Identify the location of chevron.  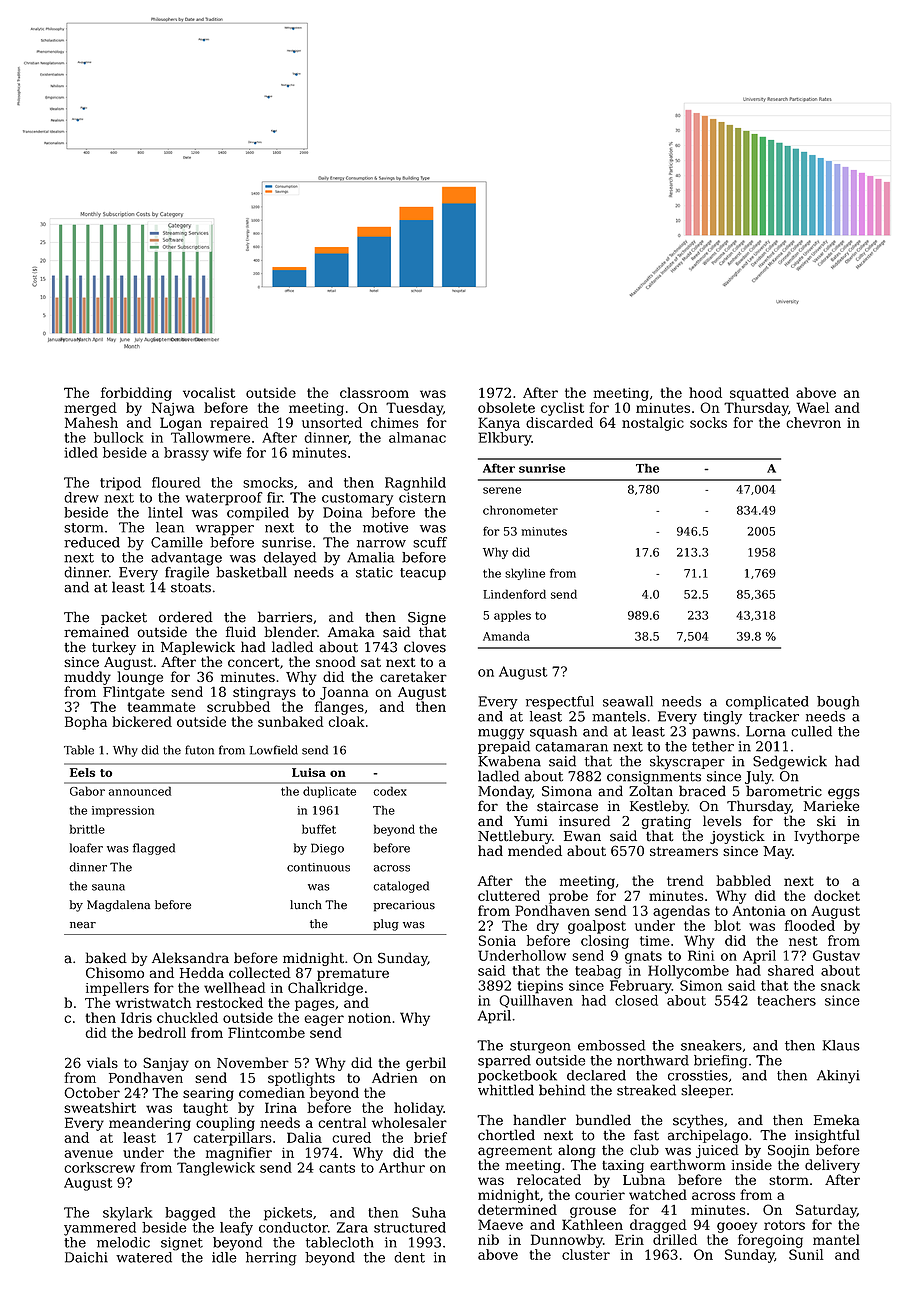
(813, 422).
